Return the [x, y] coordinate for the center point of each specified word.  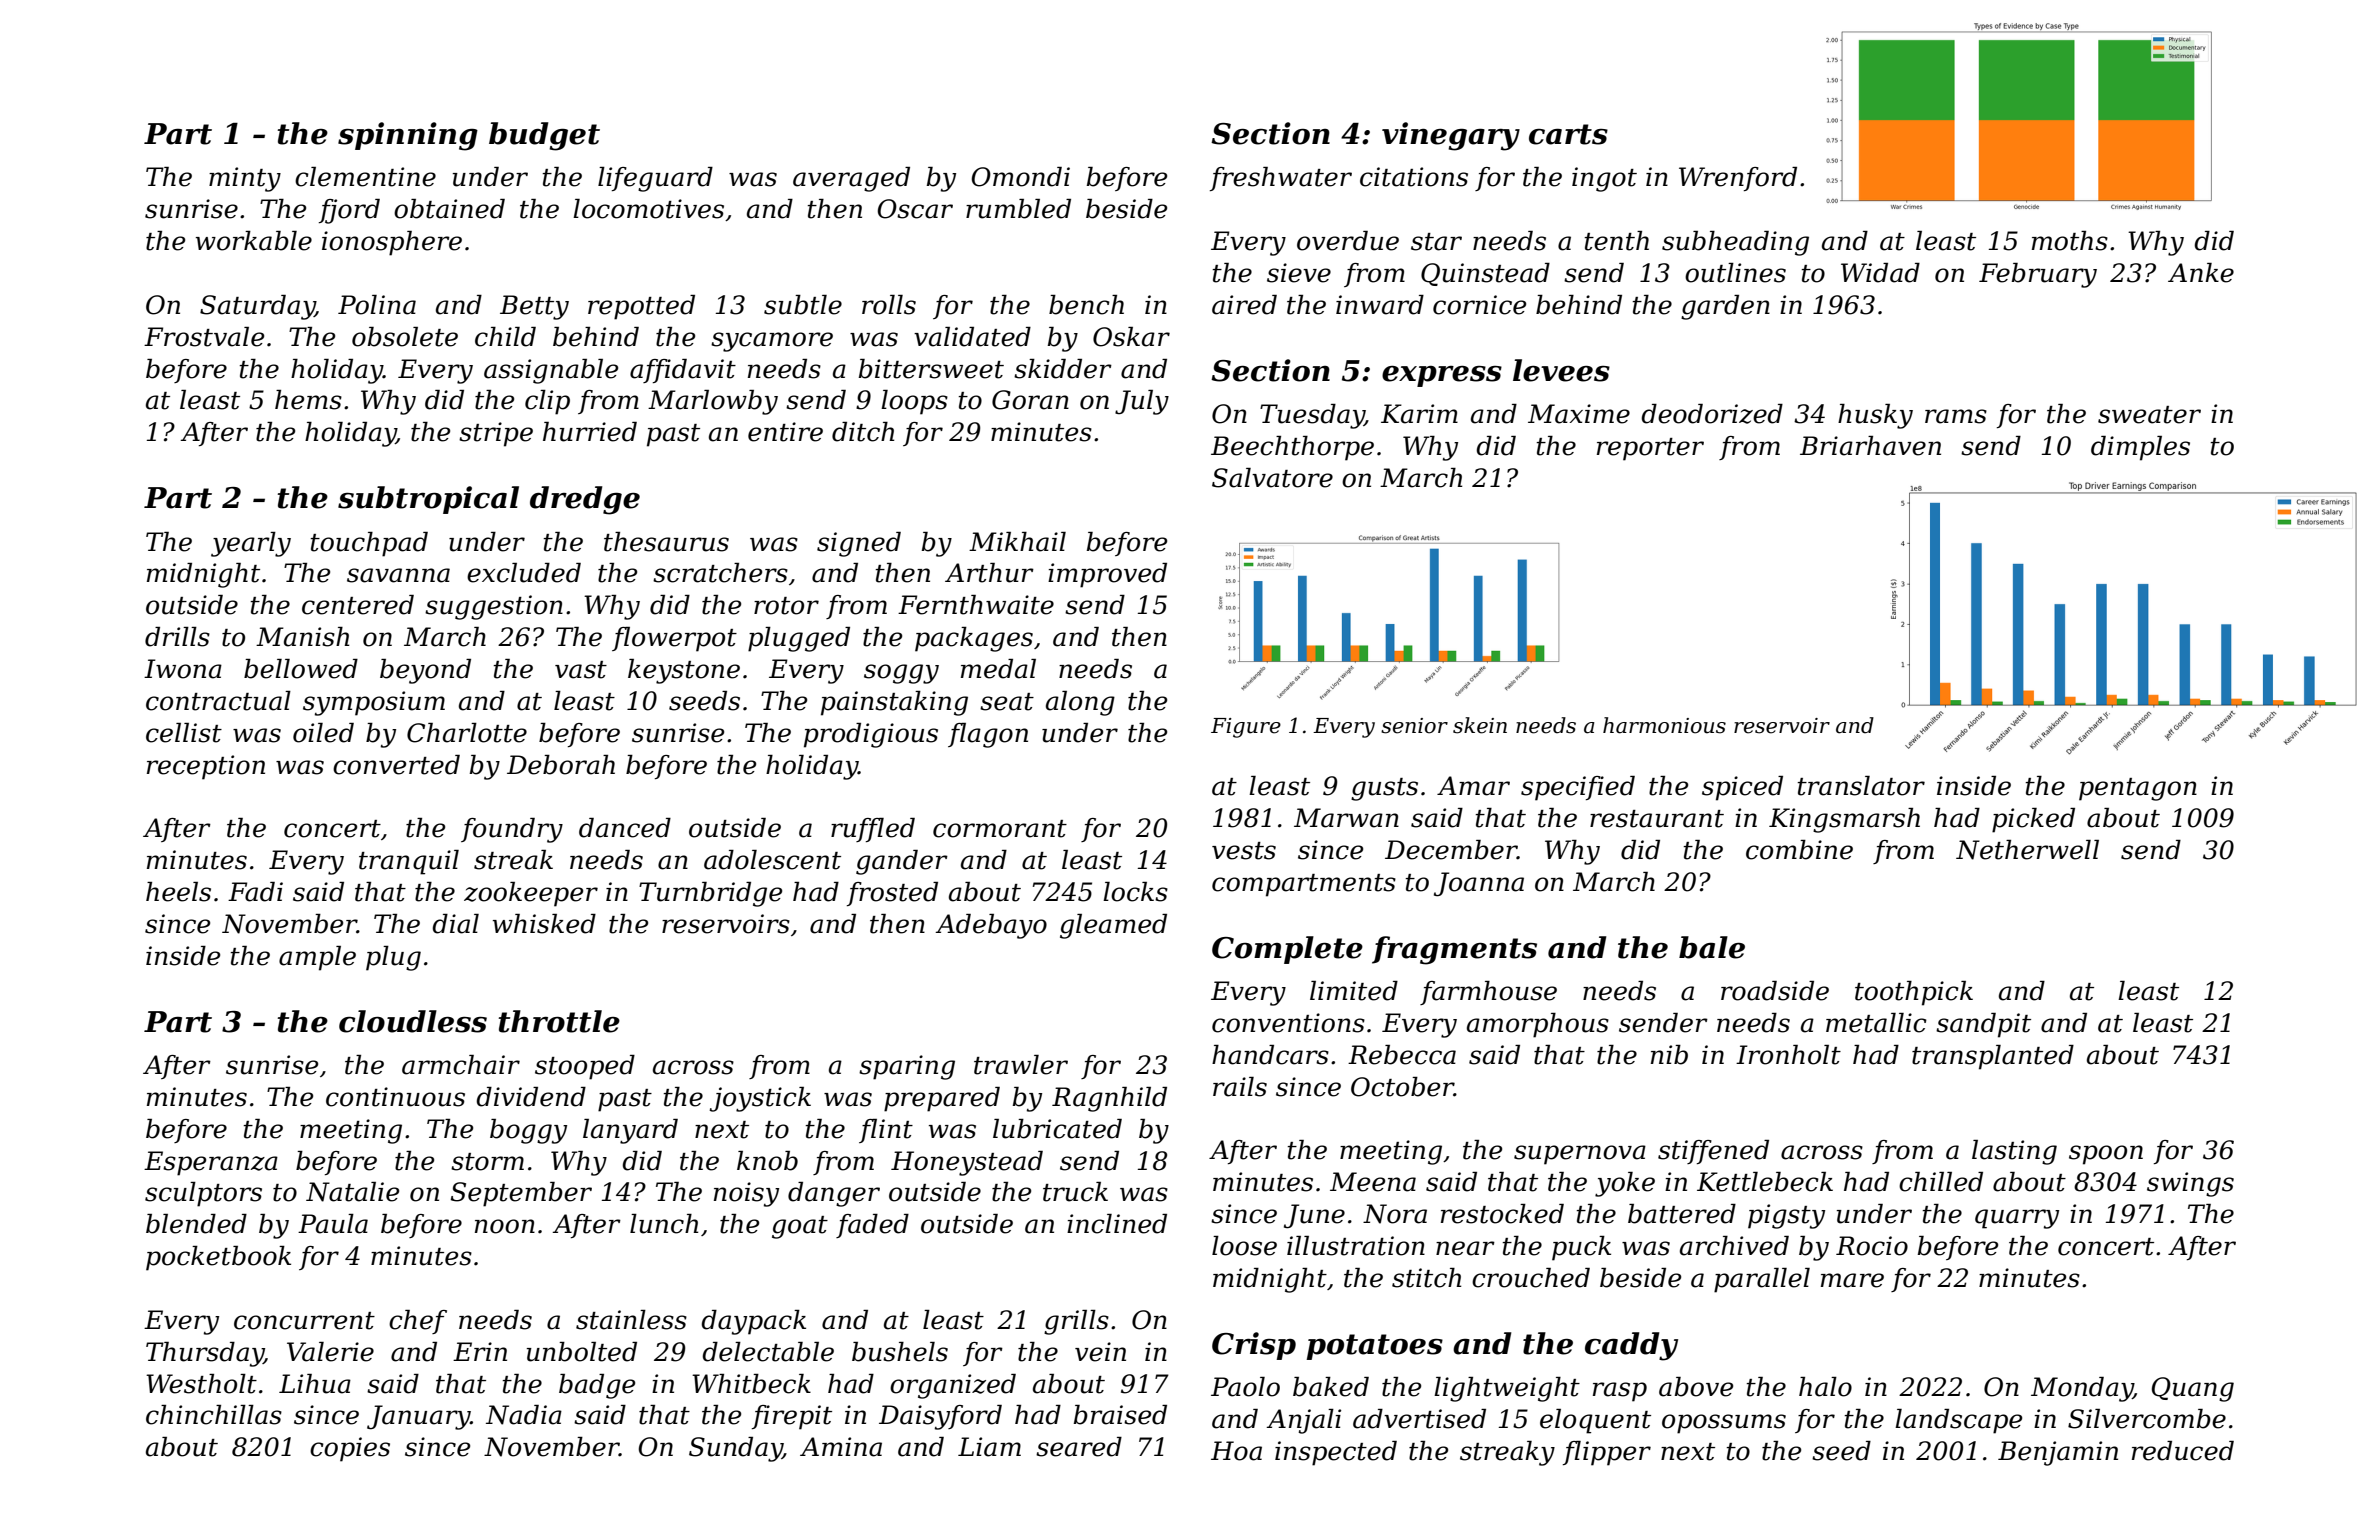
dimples [2140, 448]
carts [1568, 134]
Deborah [561, 765]
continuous [395, 1097]
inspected [1336, 1453]
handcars [1270, 1055]
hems [308, 400]
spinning [408, 136]
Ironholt [1788, 1055]
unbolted [582, 1352]
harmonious [1664, 725]
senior [1414, 726]
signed [859, 544]
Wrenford [1738, 179]
